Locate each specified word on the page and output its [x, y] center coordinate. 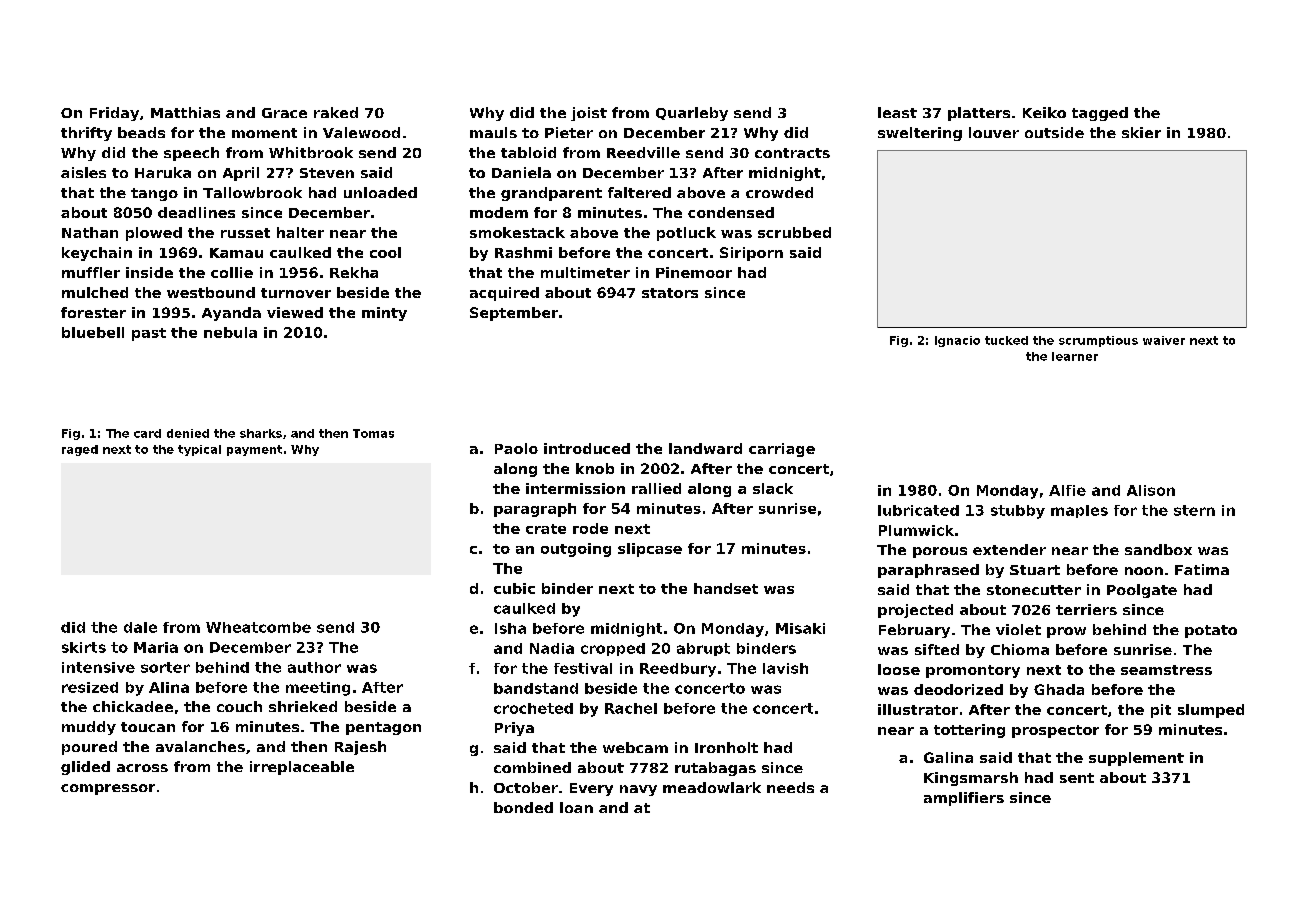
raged [80, 450]
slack [773, 488]
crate [546, 529]
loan [576, 807]
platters [979, 114]
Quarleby [692, 114]
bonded [523, 807]
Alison [1151, 490]
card [147, 433]
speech [191, 154]
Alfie [1067, 490]
